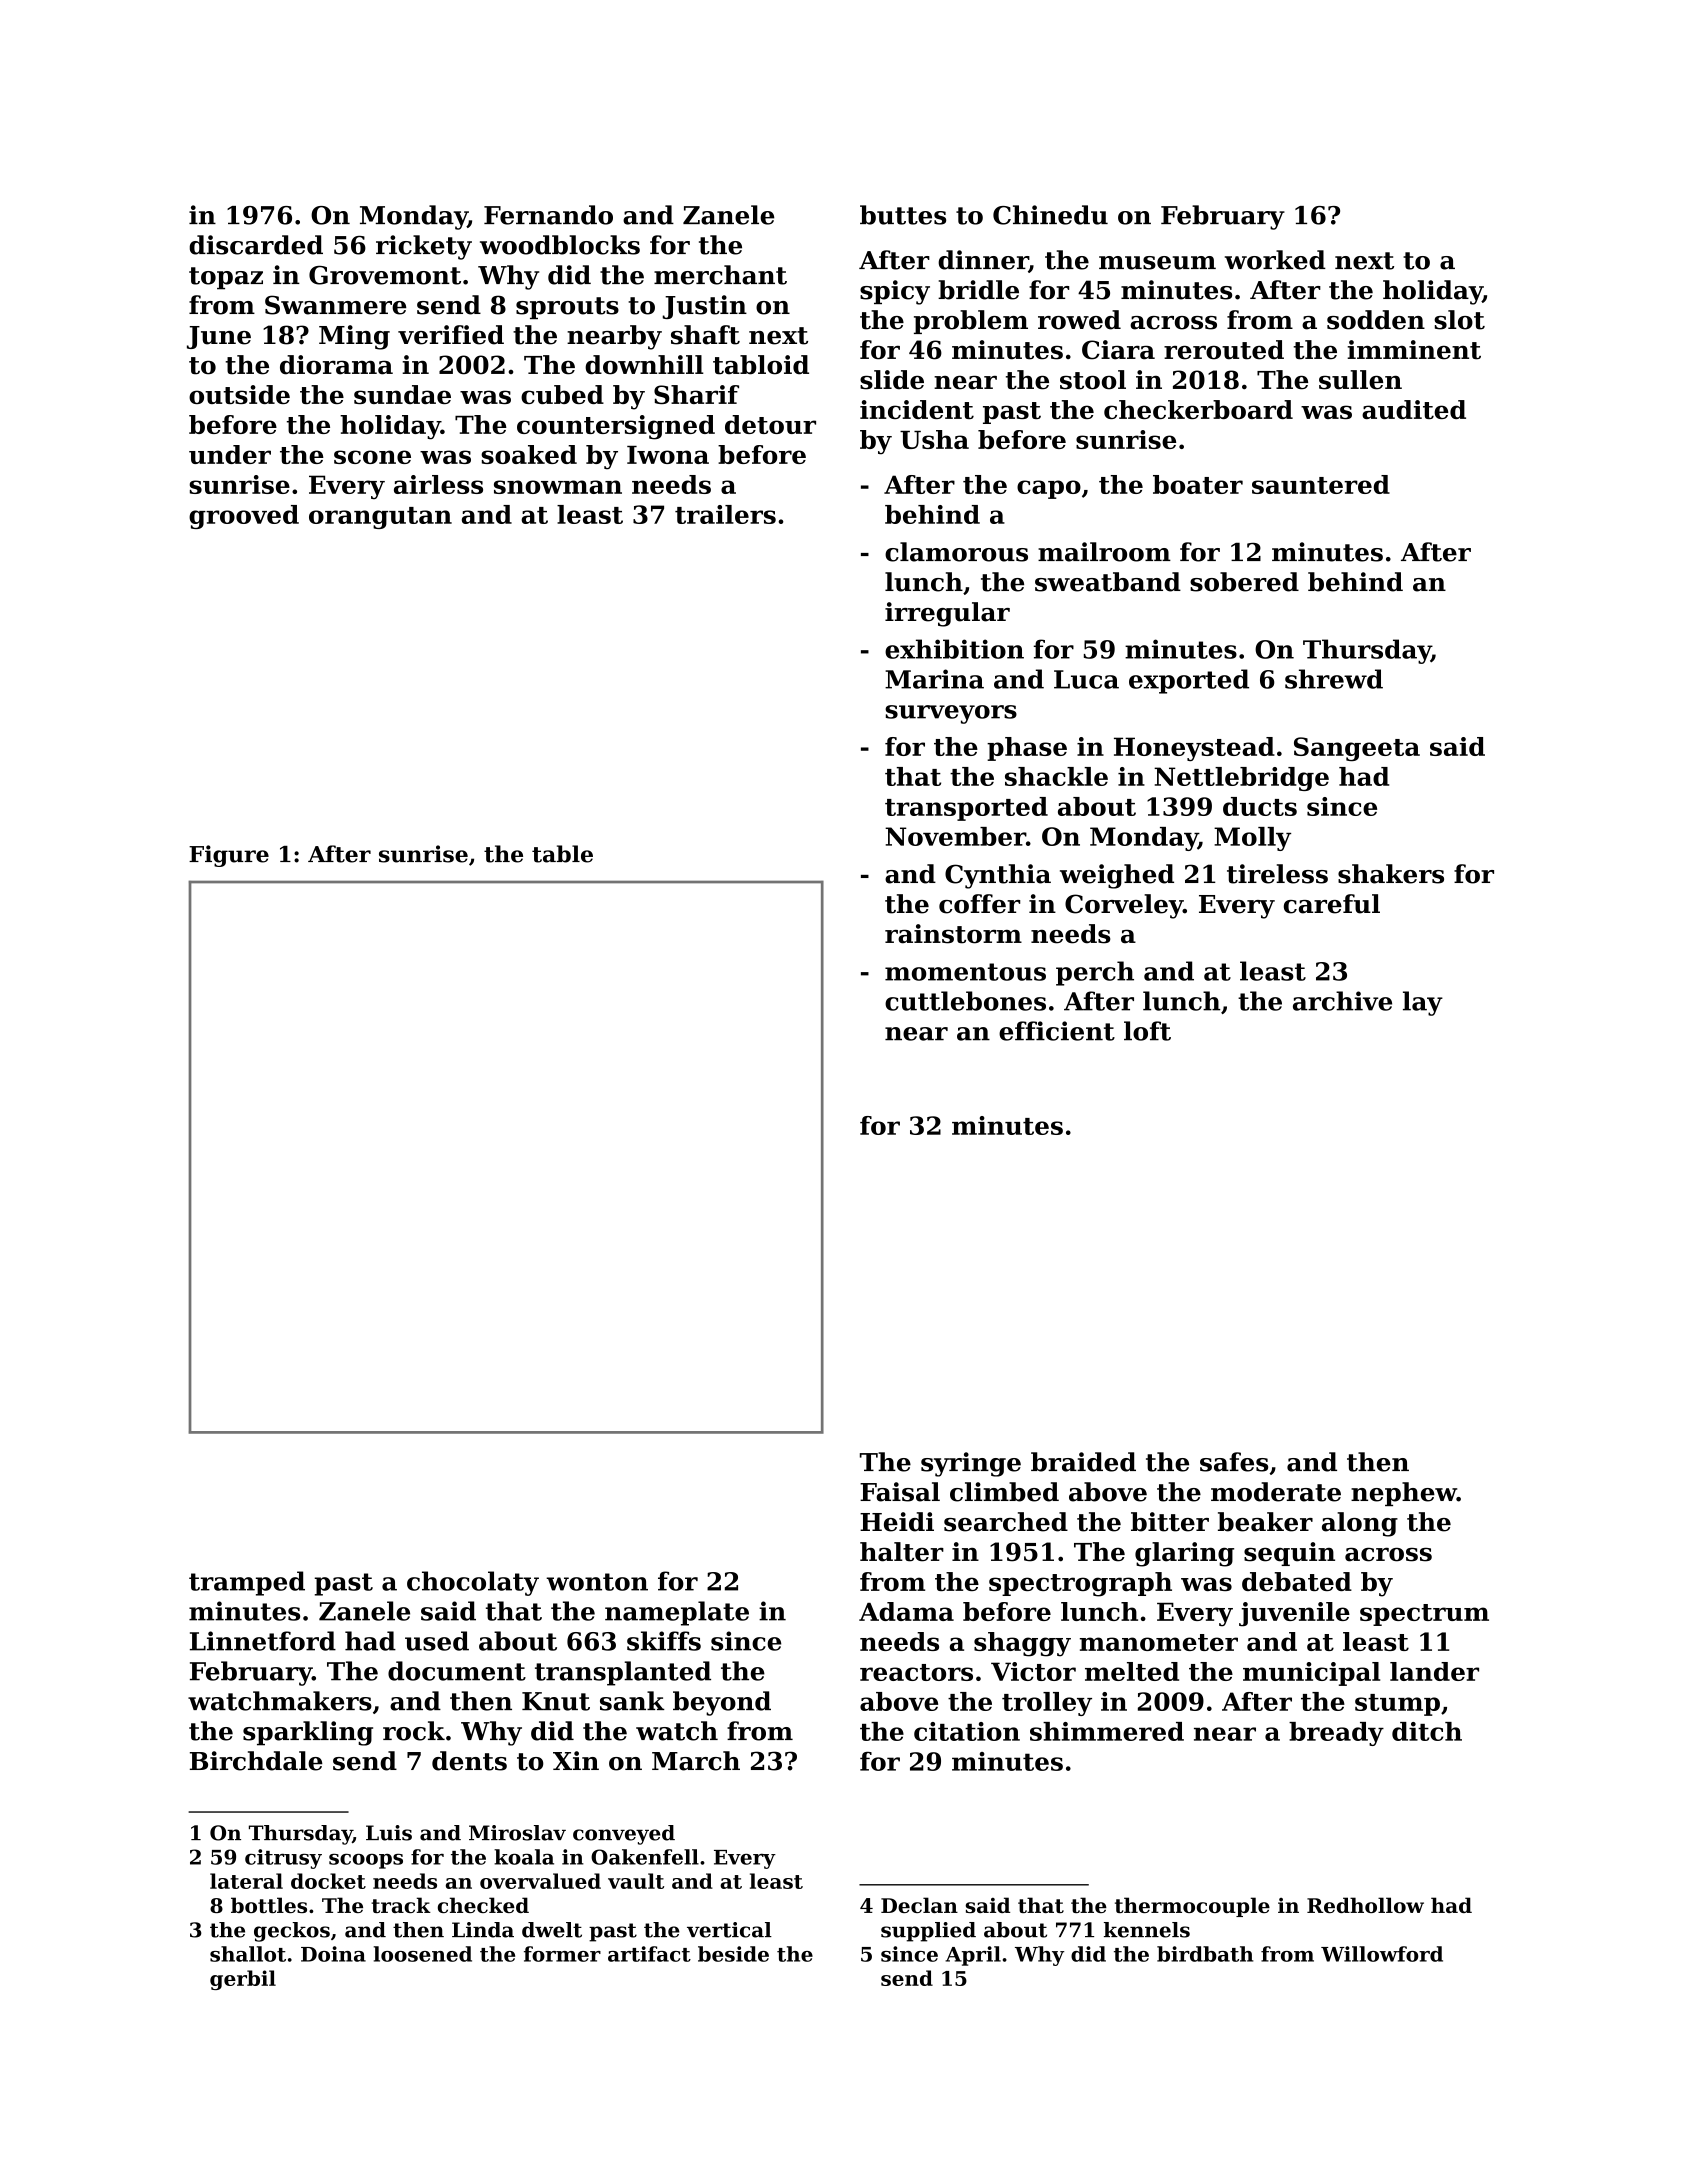  Describe the element at coordinates (597, 1582) in the screenshot. I see `wonton` at that location.
